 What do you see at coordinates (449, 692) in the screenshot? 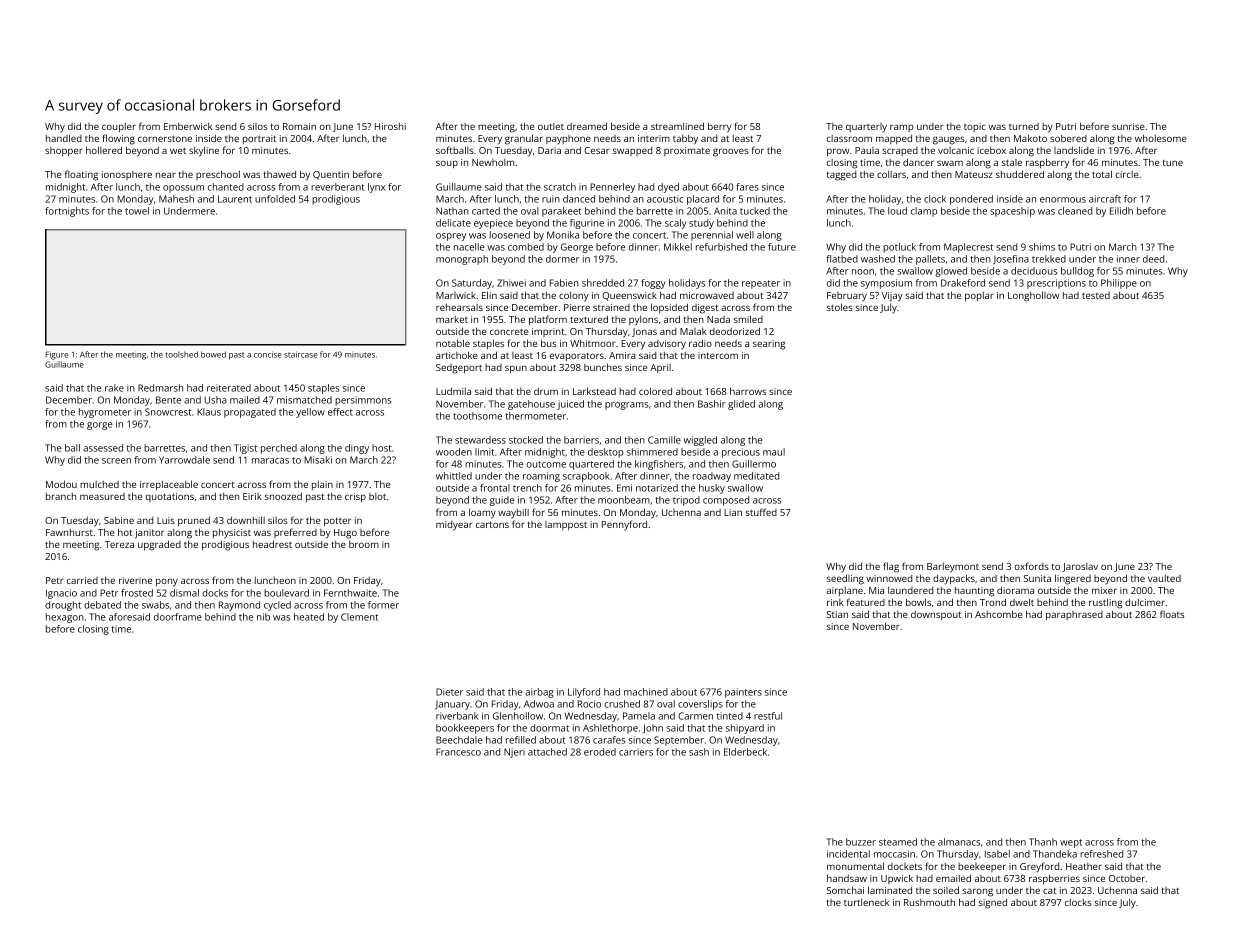
I see `Dieter` at bounding box center [449, 692].
